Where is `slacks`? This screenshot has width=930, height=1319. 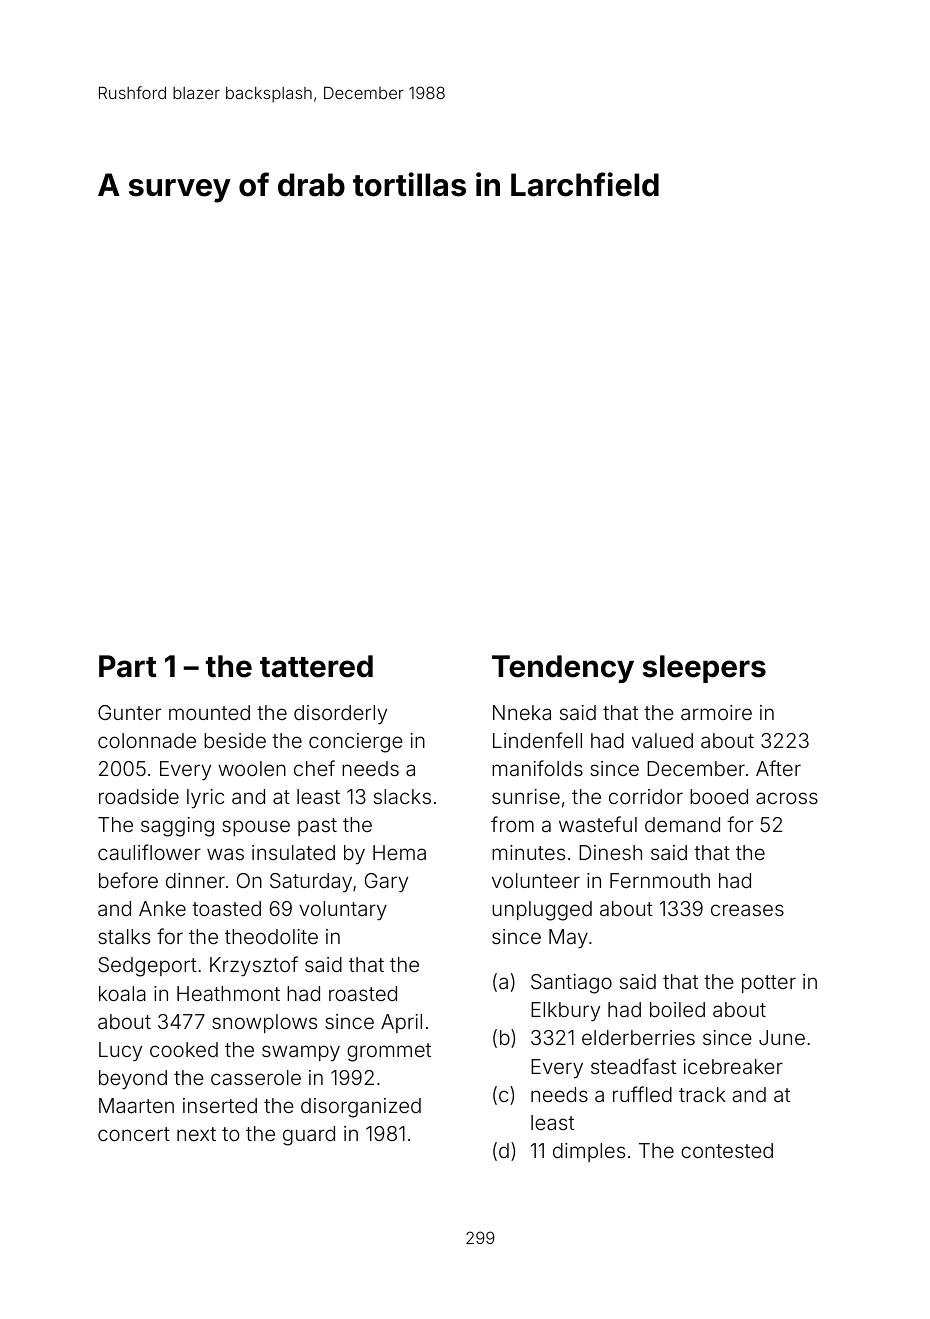 slacks is located at coordinates (402, 796).
